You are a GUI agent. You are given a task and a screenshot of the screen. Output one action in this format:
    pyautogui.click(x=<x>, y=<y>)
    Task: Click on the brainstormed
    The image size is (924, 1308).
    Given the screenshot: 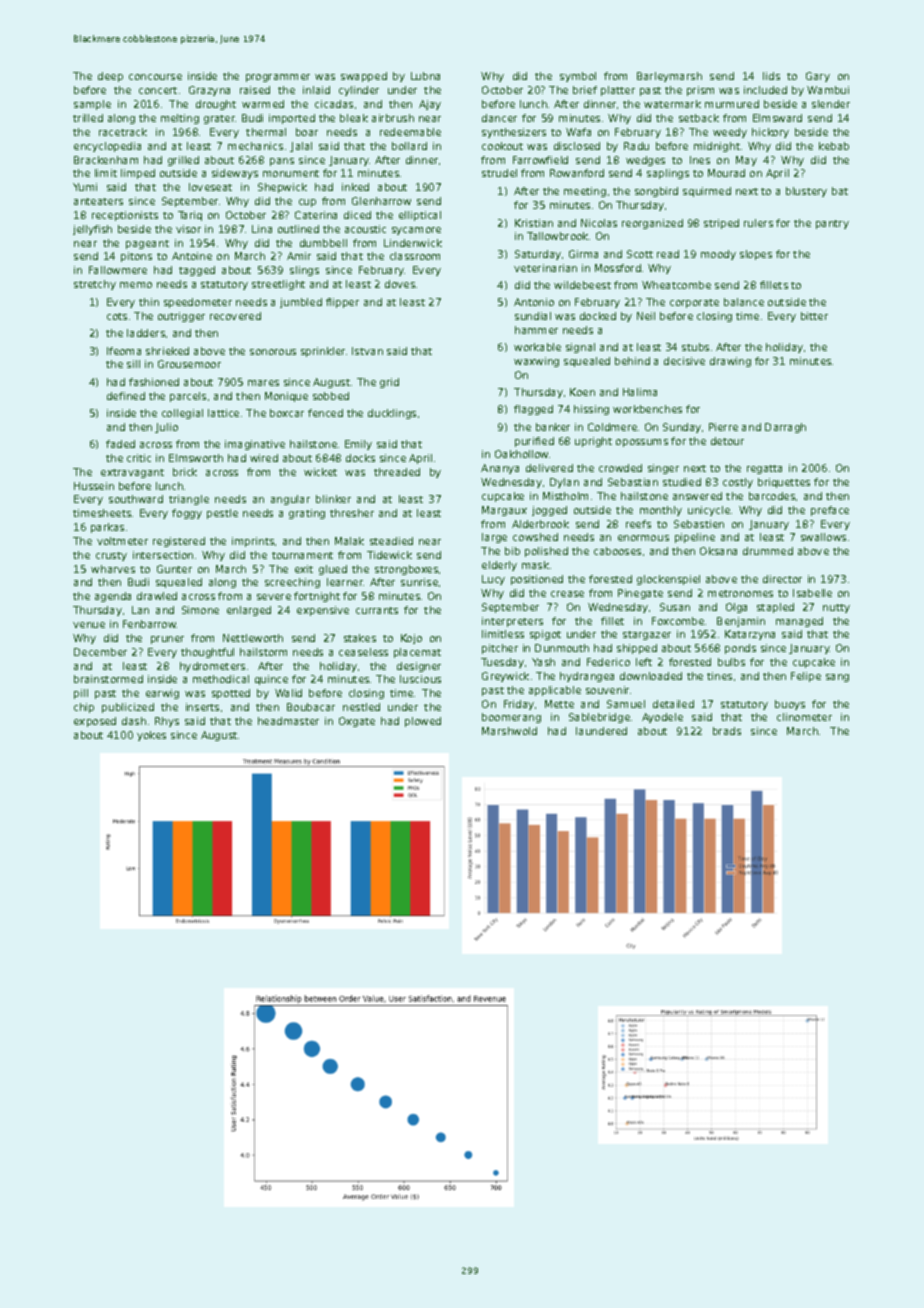 What is the action you would take?
    pyautogui.click(x=108, y=679)
